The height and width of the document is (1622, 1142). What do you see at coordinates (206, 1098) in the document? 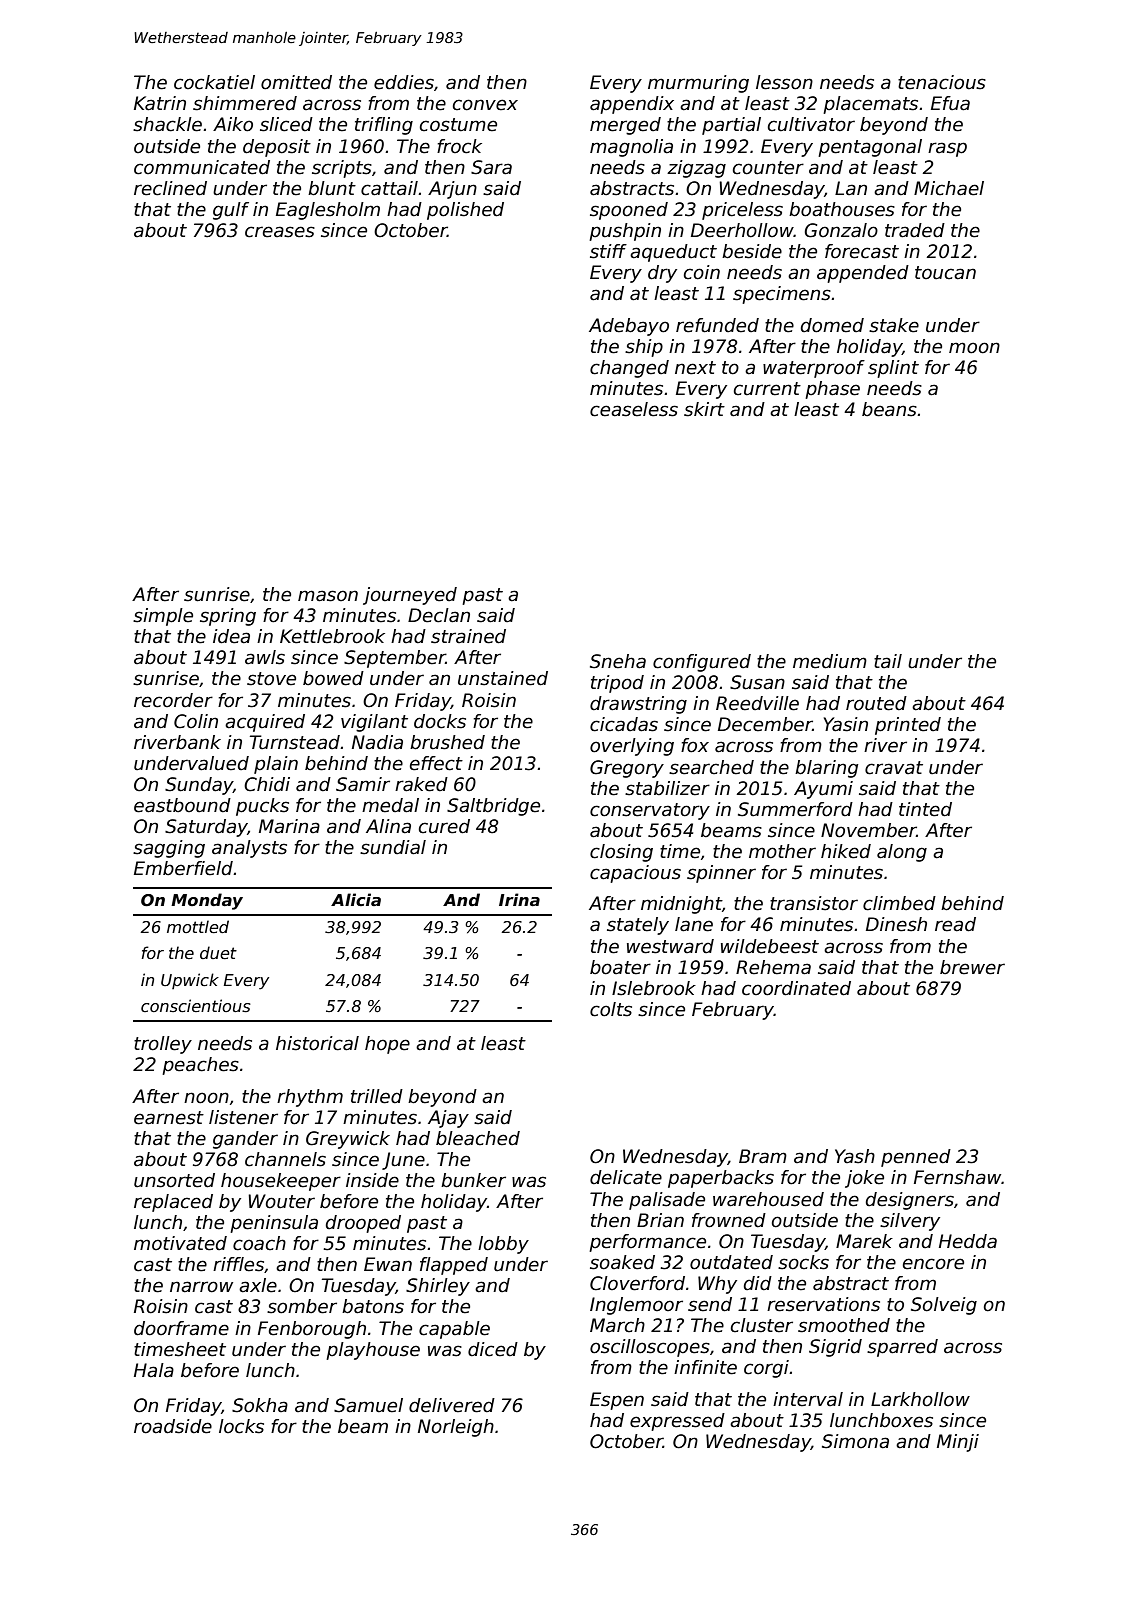
I see `noon` at bounding box center [206, 1098].
